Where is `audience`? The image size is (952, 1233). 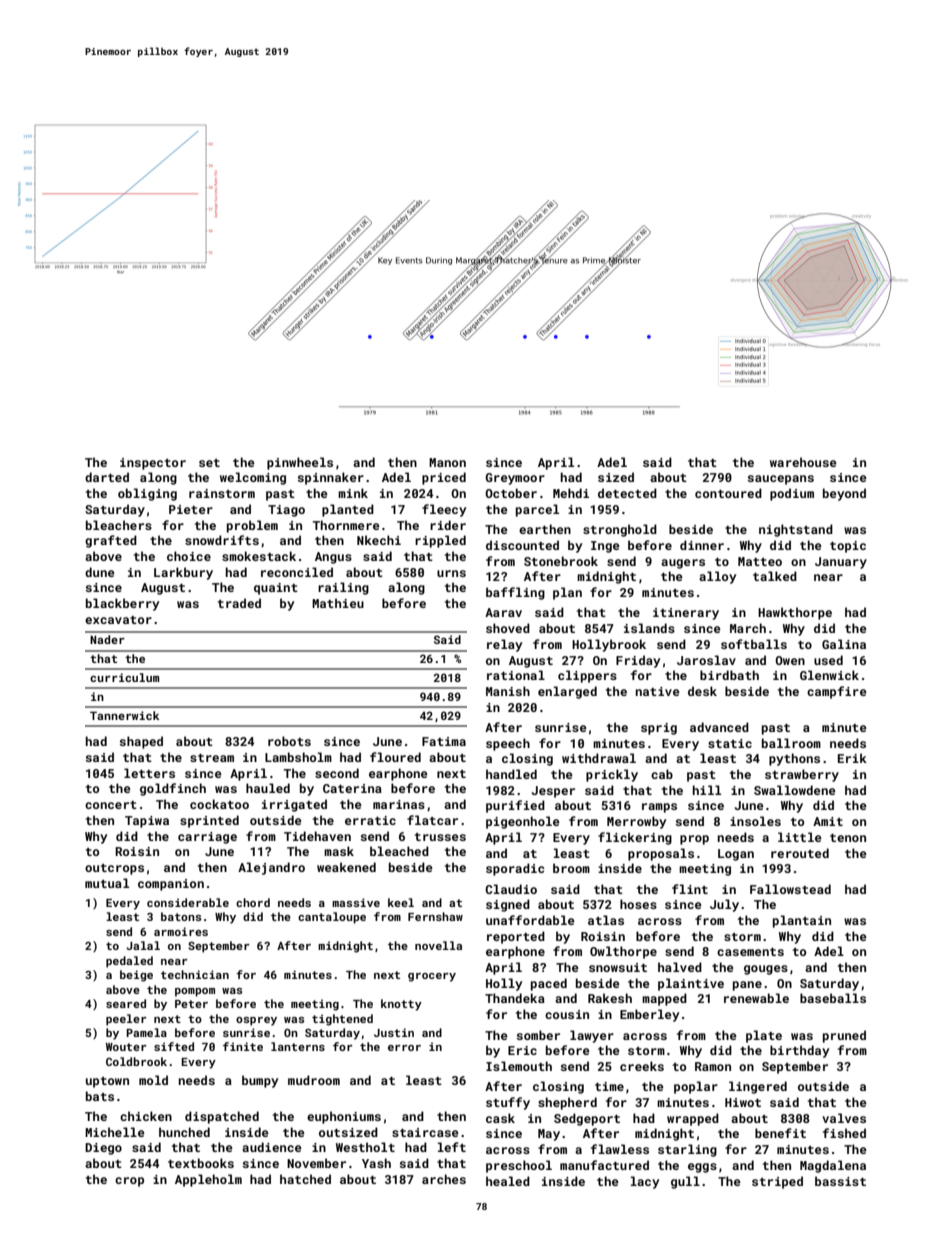 audience is located at coordinates (272, 1147).
